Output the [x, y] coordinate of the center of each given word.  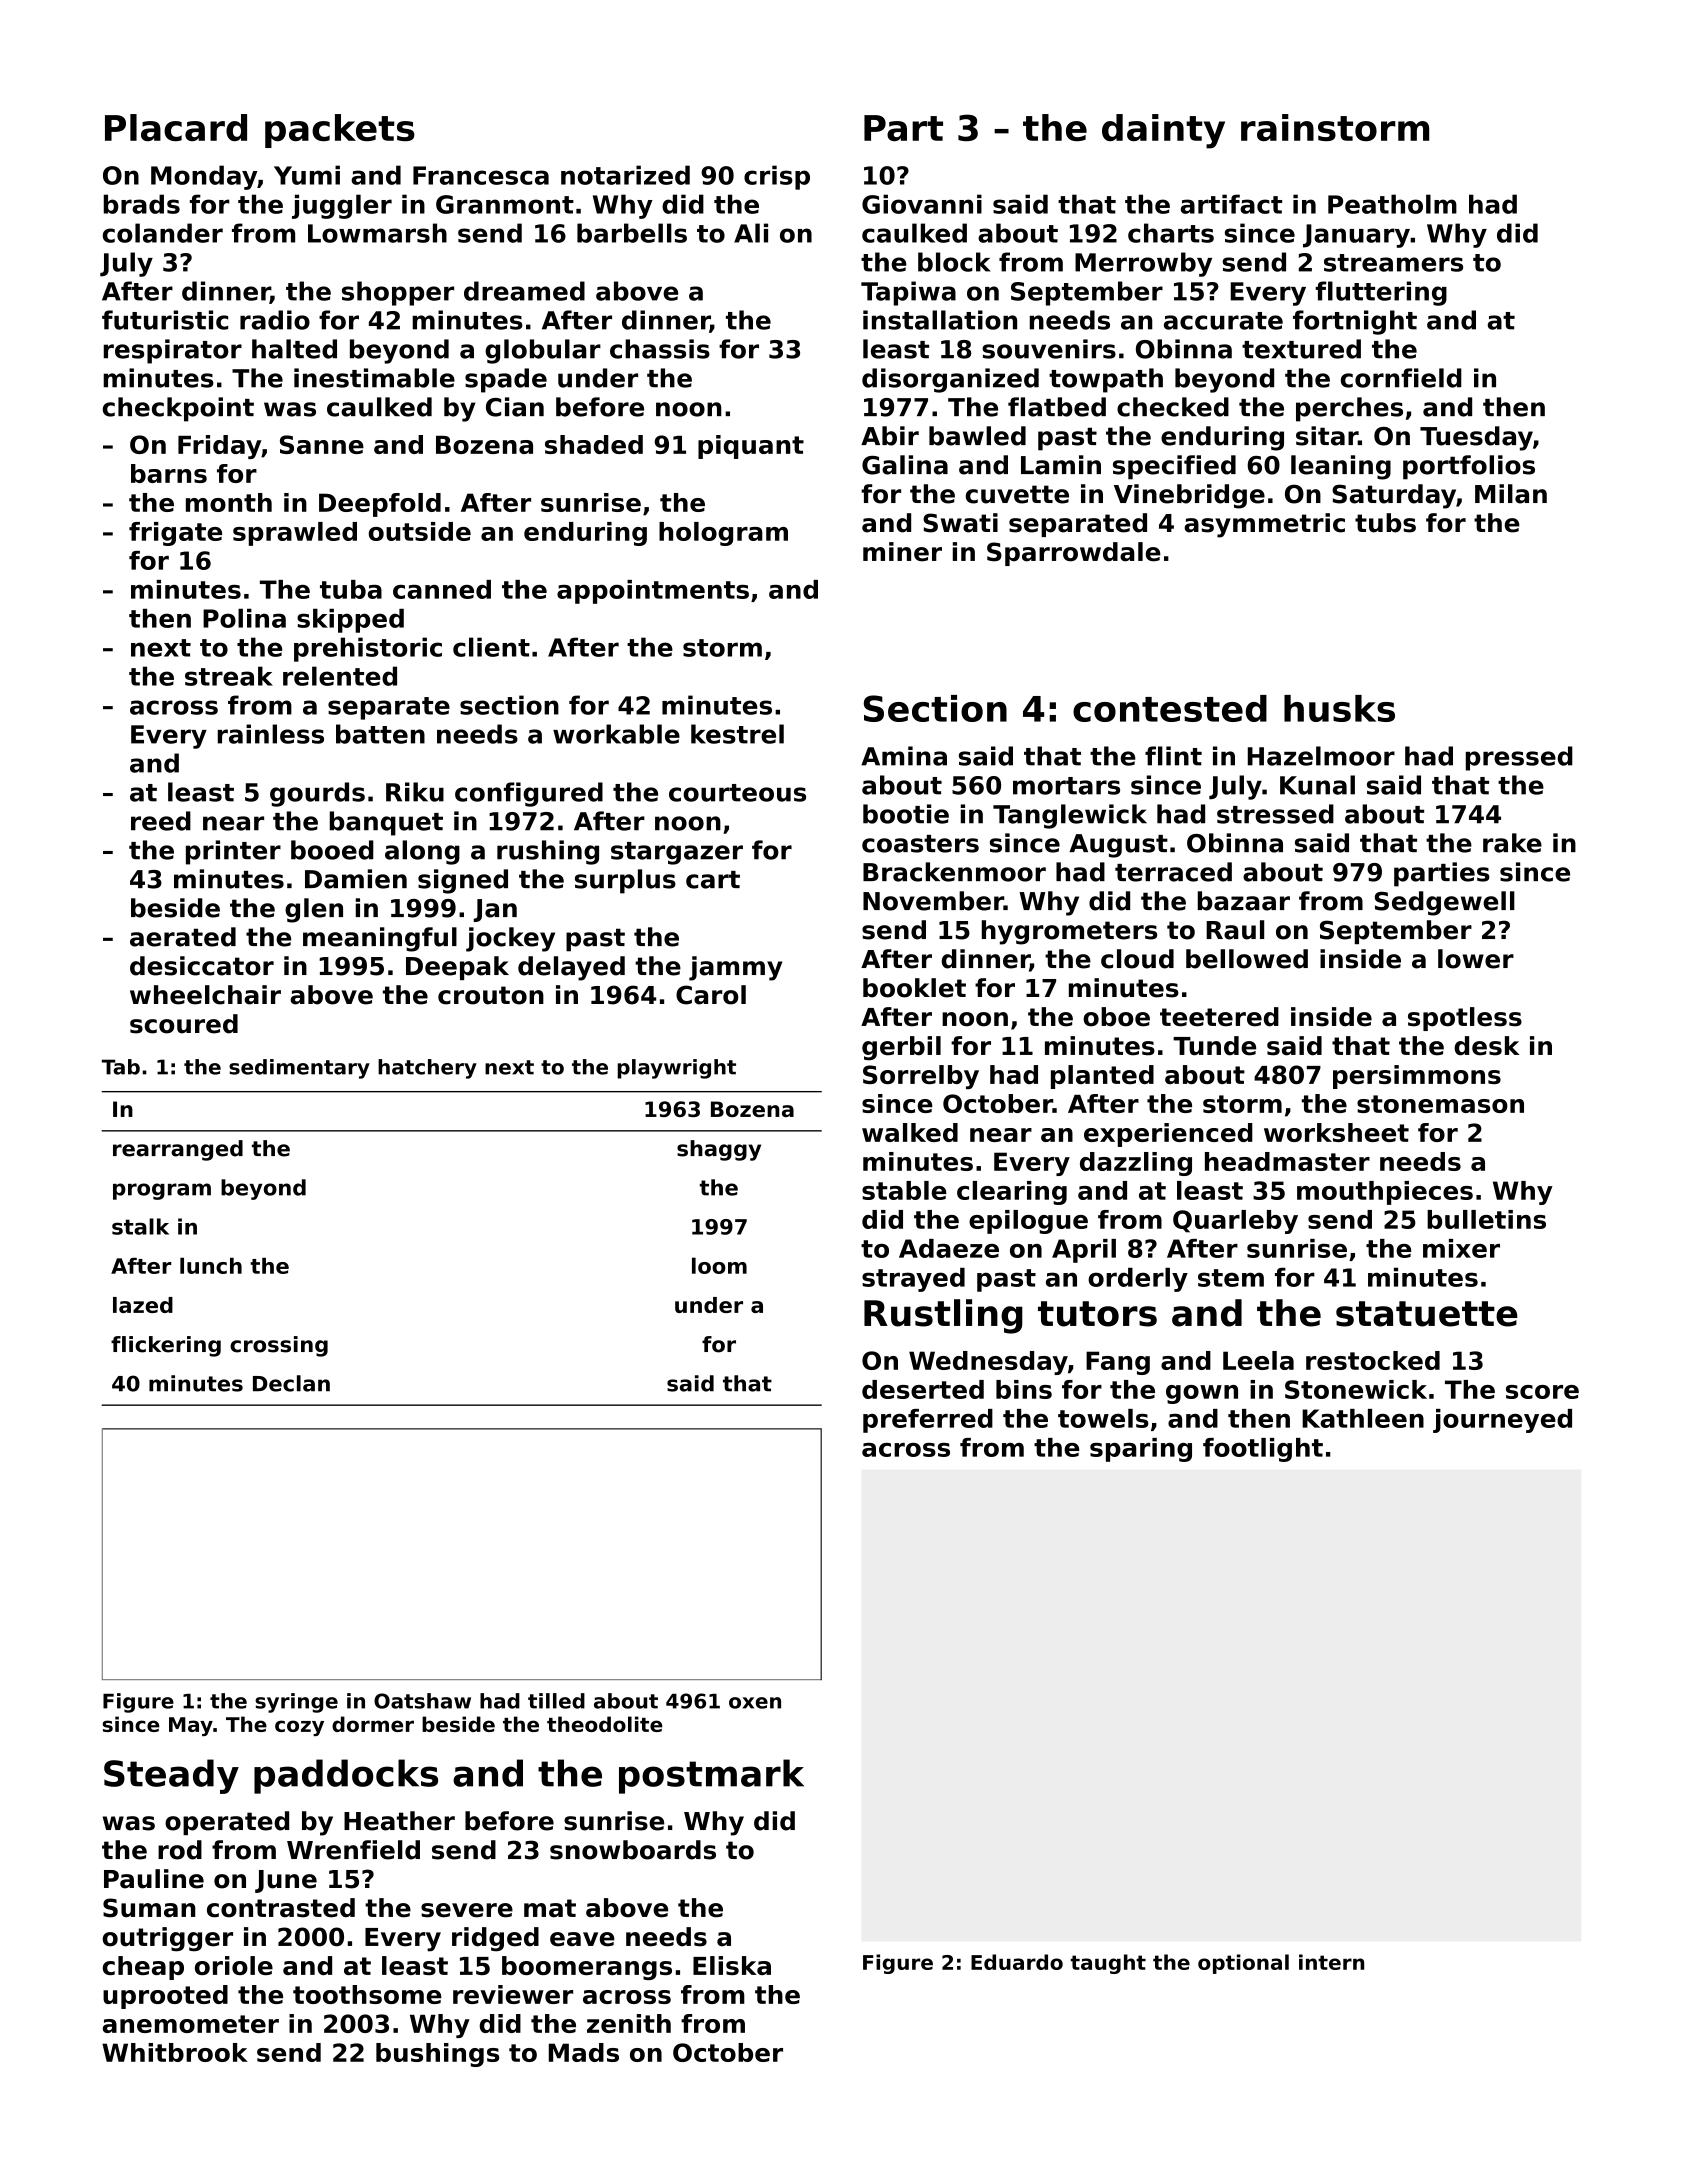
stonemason [1440, 1104]
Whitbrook [175, 2052]
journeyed [1502, 1421]
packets [340, 131]
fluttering [1381, 293]
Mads [584, 2052]
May [191, 1726]
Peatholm [1392, 204]
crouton [491, 995]
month [229, 502]
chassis [660, 349]
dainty [1163, 131]
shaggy [719, 1150]
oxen [755, 1703]
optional [1243, 1964]
